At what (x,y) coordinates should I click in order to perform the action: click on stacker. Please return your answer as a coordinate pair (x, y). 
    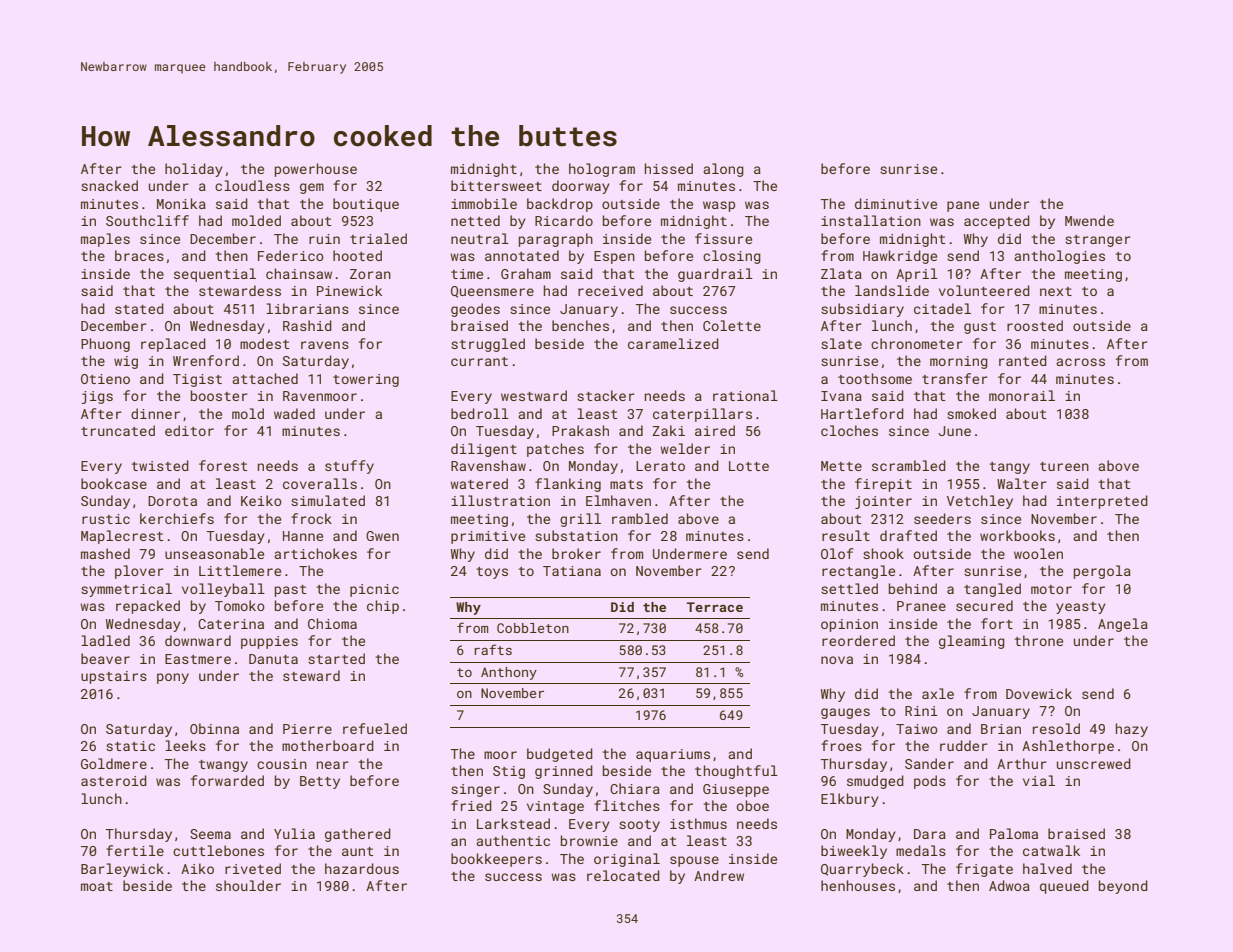
    Looking at the image, I should click on (606, 395).
